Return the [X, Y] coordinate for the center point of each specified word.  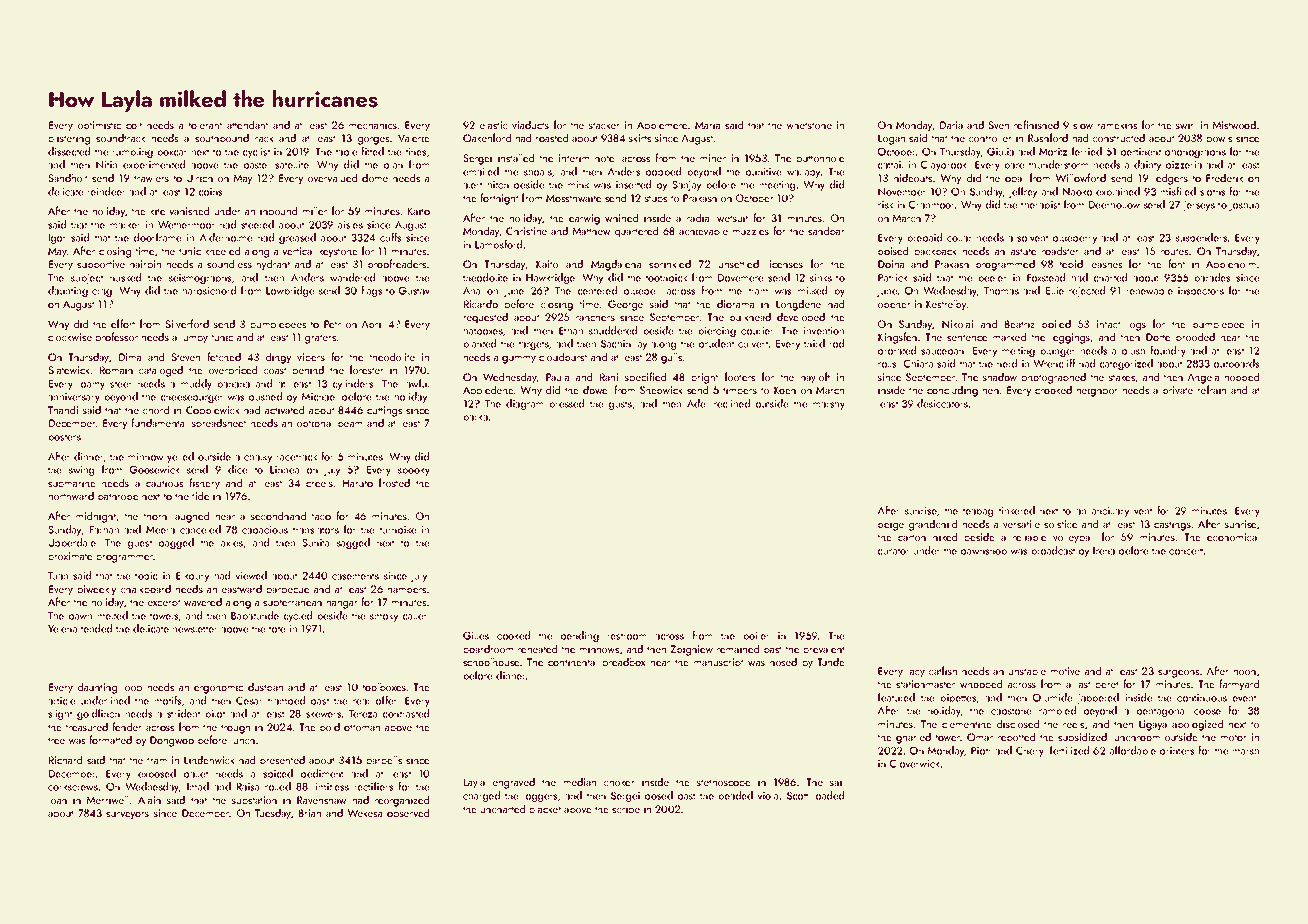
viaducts [530, 124]
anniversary [74, 398]
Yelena [62, 628]
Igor [57, 239]
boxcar [172, 151]
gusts [620, 405]
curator [894, 551]
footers [740, 376]
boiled [1056, 323]
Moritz [1053, 152]
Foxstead [1046, 277]
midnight [96, 517]
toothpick [666, 278]
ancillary [1110, 511]
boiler [757, 635]
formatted [110, 739]
